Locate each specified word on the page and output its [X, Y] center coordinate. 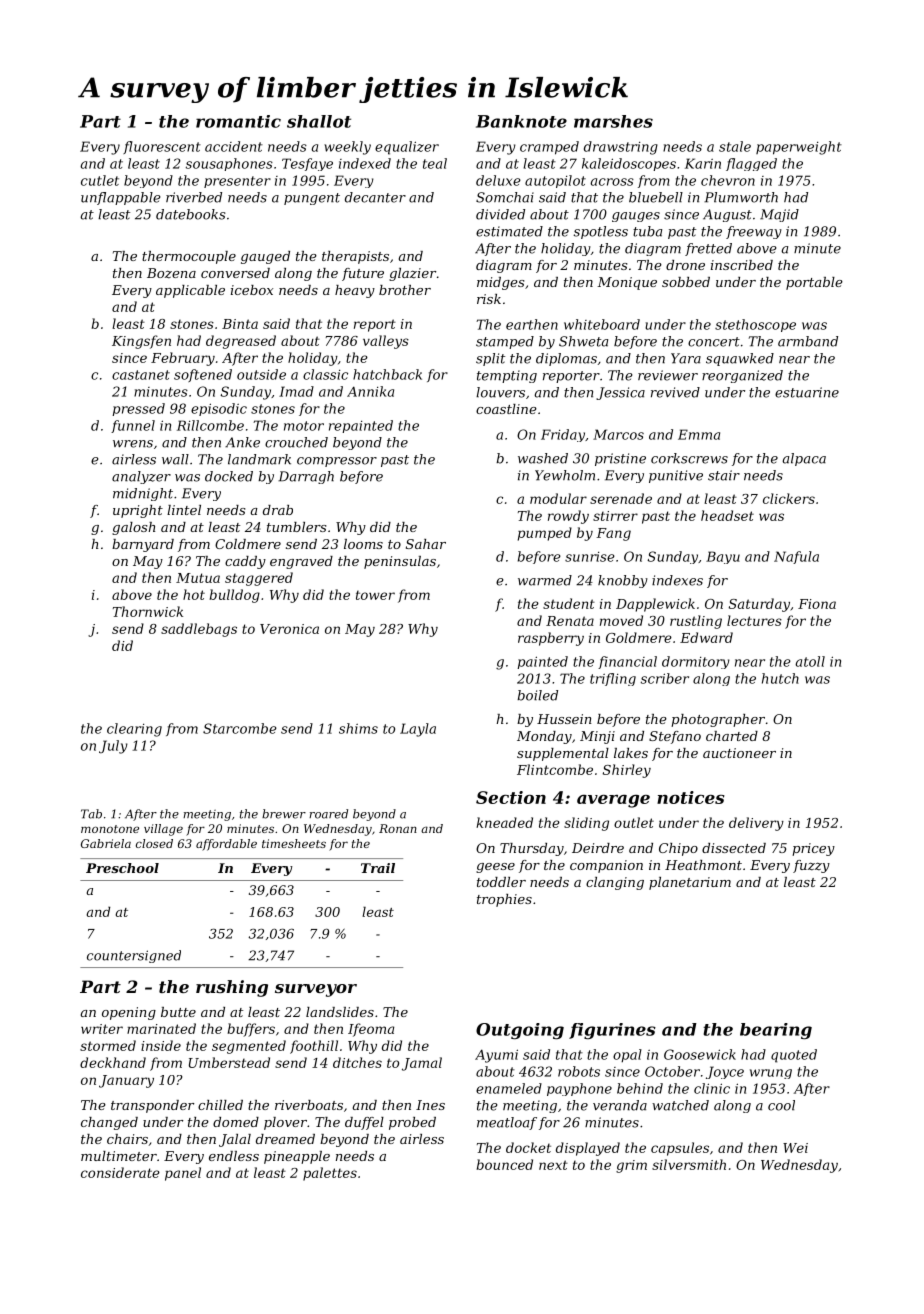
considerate [120, 1172]
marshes [613, 121]
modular [558, 498]
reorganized [742, 376]
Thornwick [148, 611]
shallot [319, 121]
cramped [549, 148]
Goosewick [700, 1054]
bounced [504, 1164]
